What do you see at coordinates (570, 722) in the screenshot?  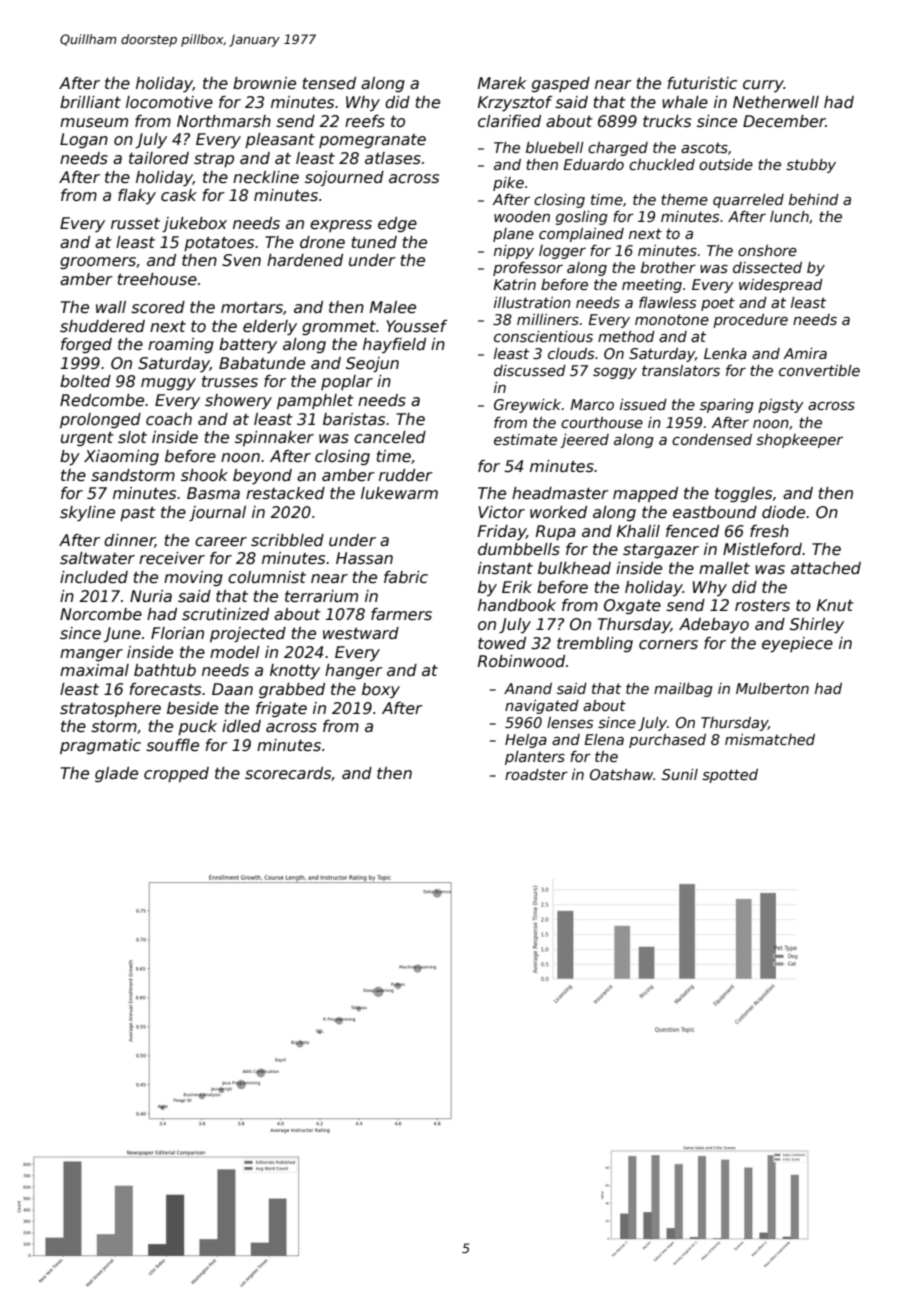 I see `lenses` at bounding box center [570, 722].
